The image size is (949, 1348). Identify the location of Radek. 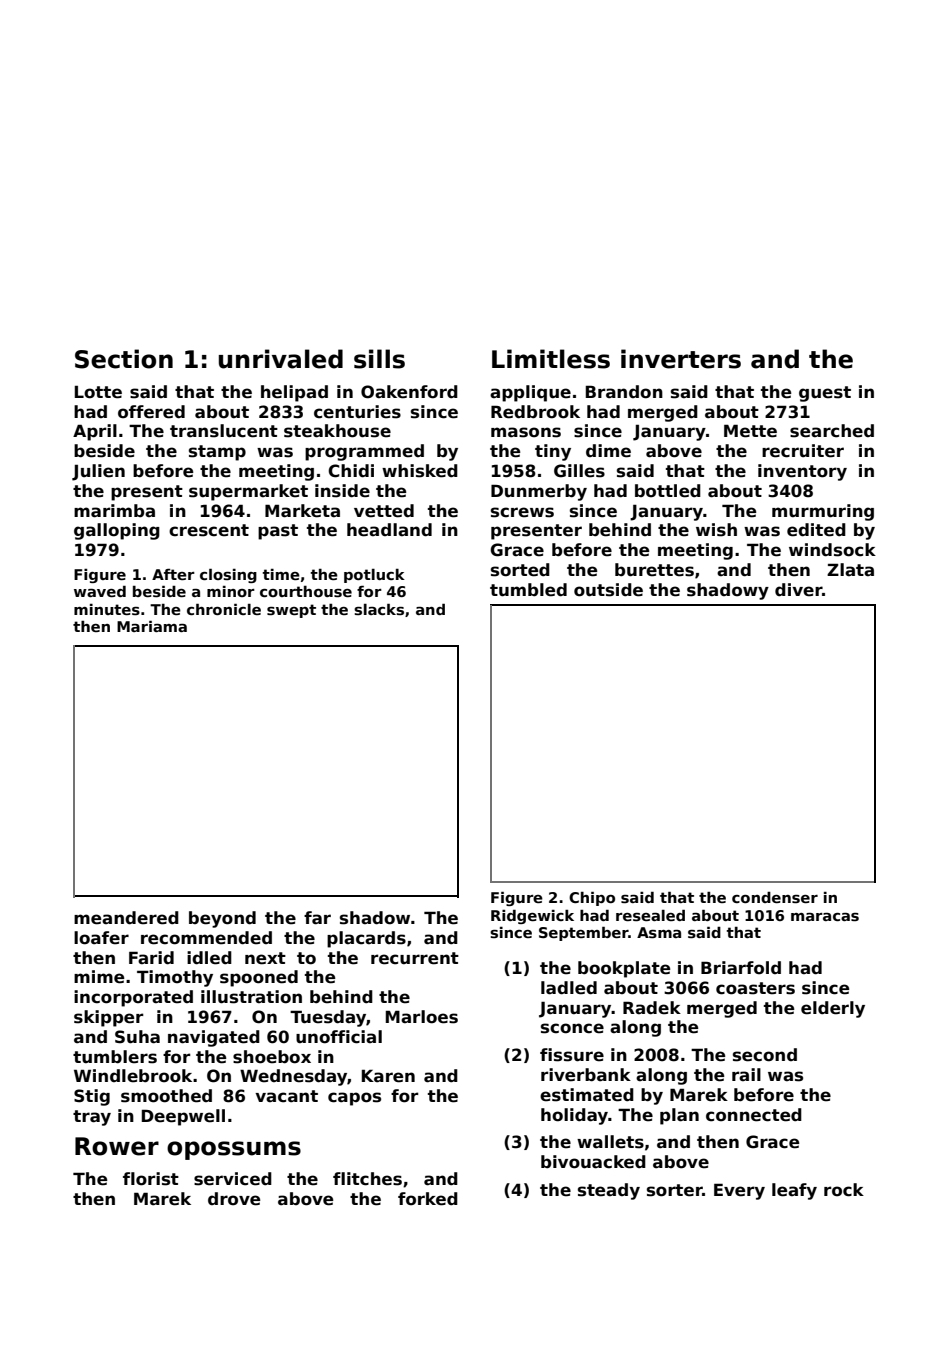
(652, 1008).
